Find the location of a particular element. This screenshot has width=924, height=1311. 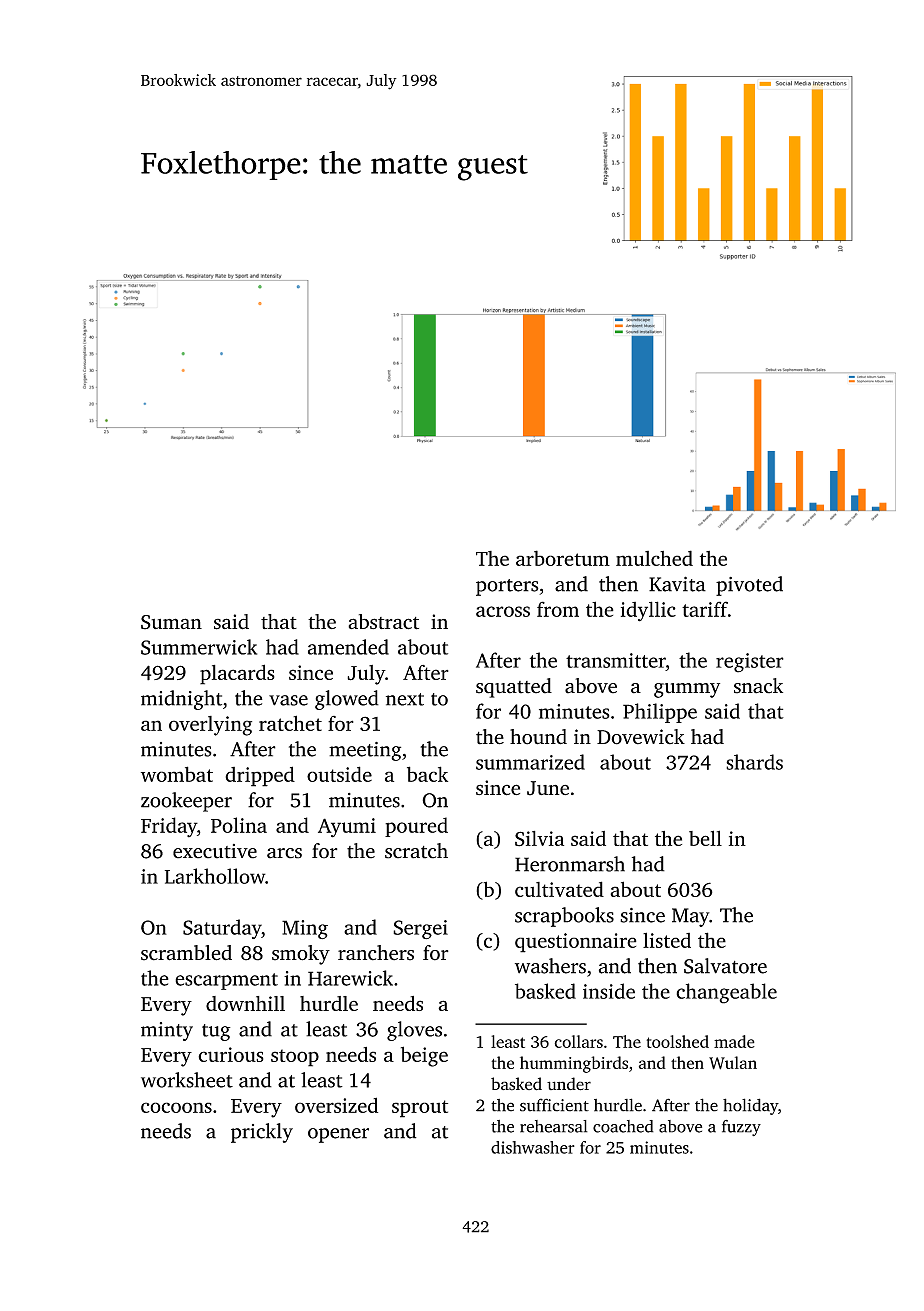

across is located at coordinates (503, 611).
